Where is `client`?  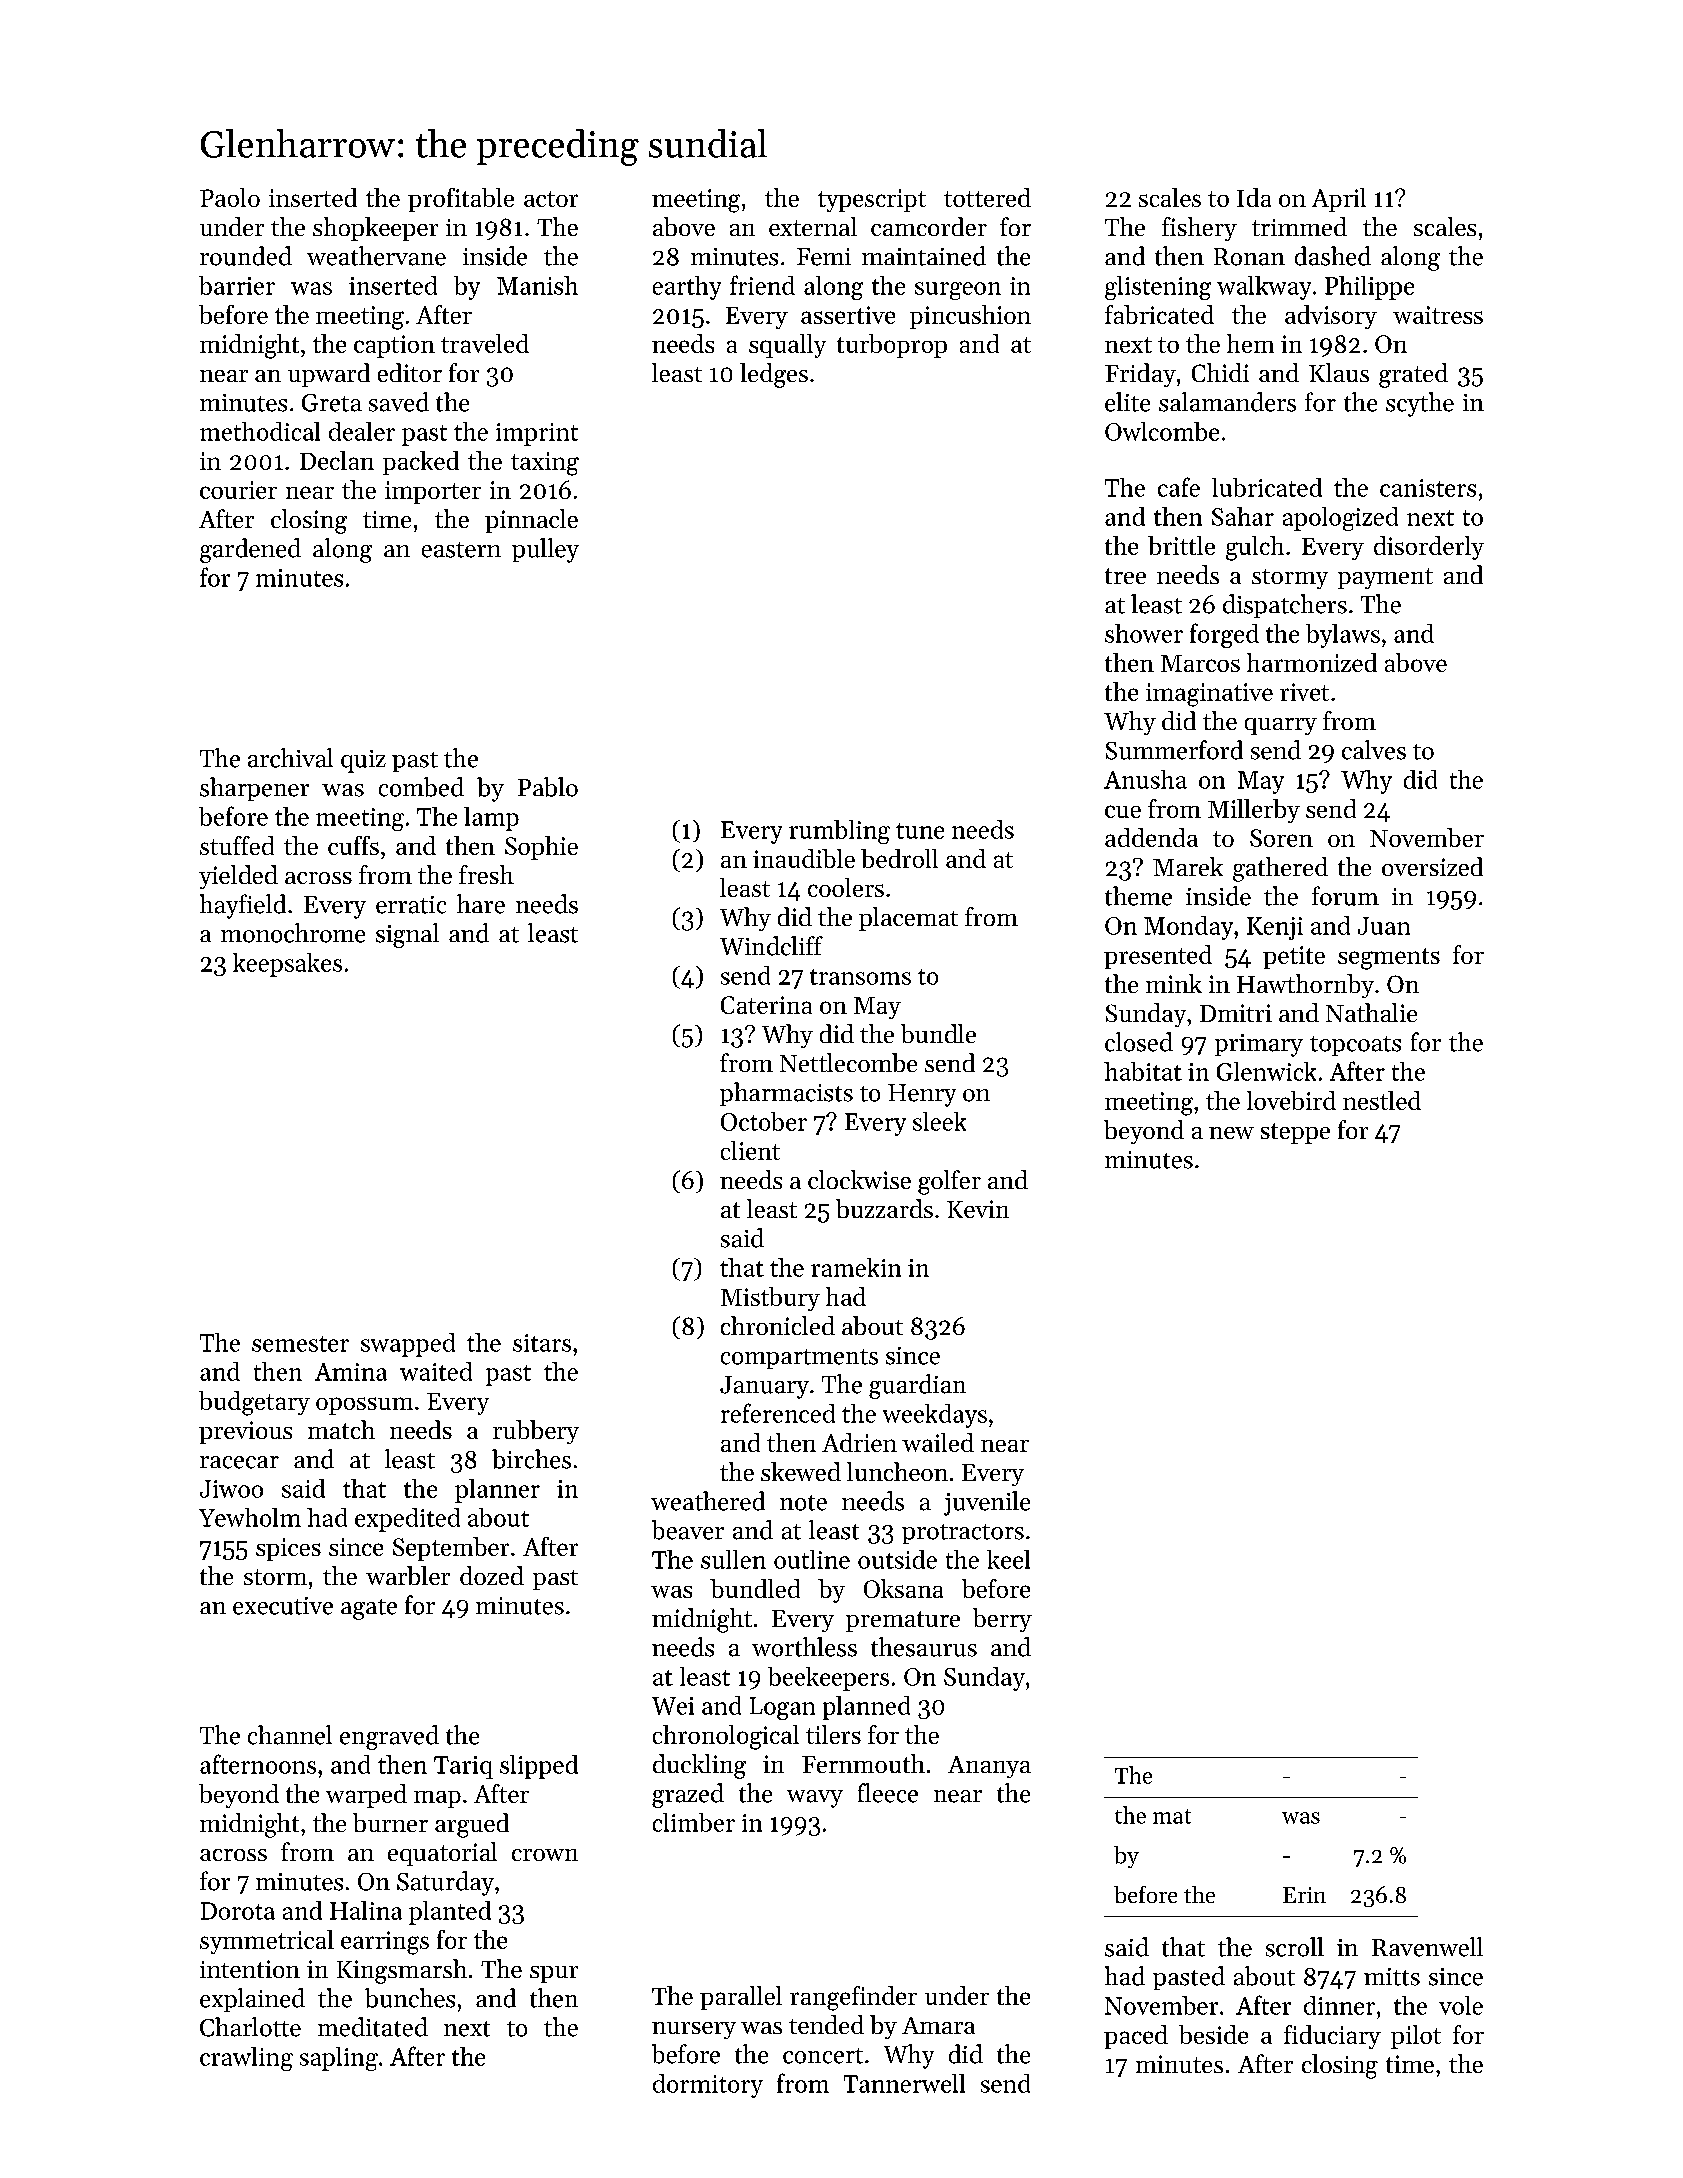 client is located at coordinates (750, 1150).
